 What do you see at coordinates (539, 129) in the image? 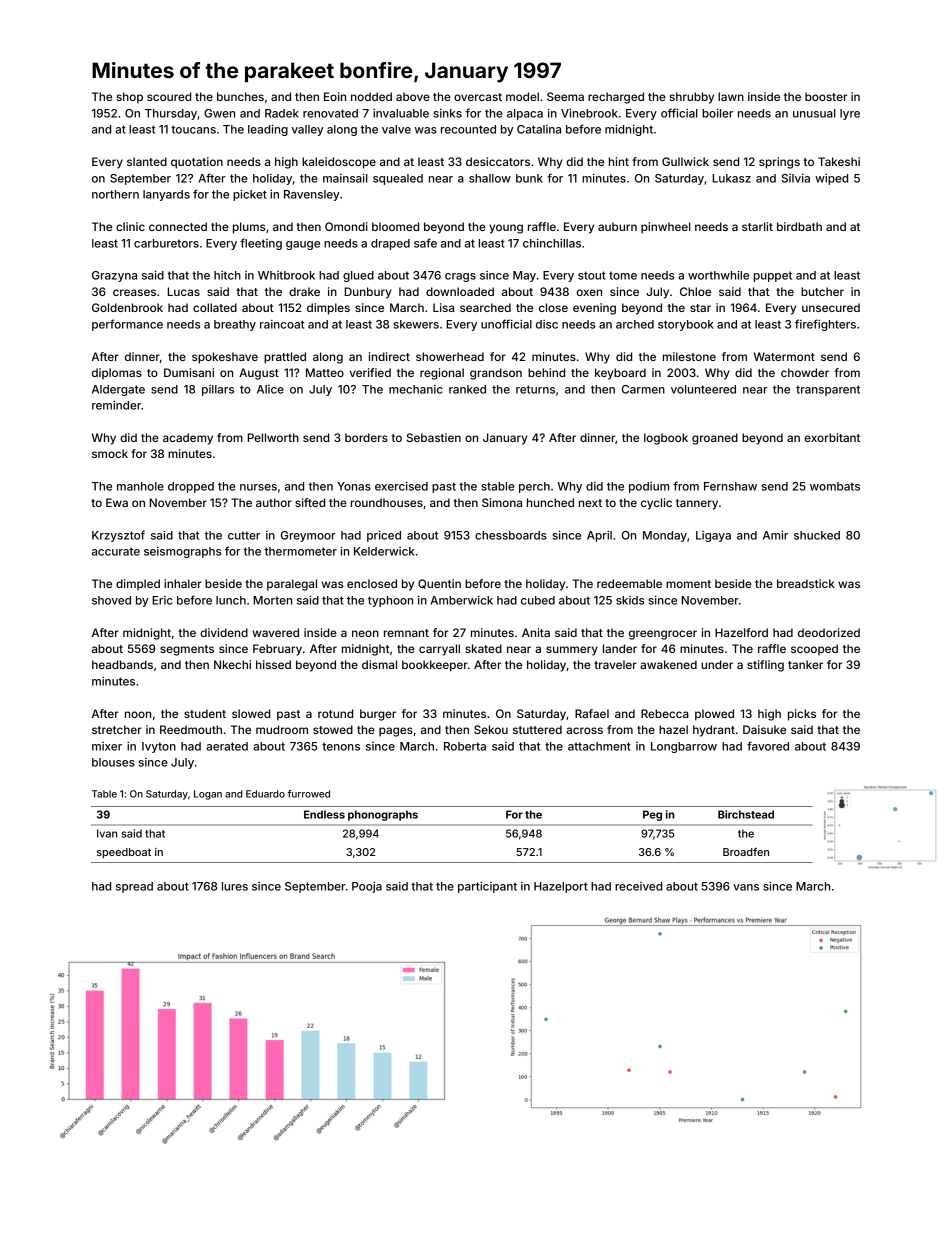
I see `Catalina` at bounding box center [539, 129].
